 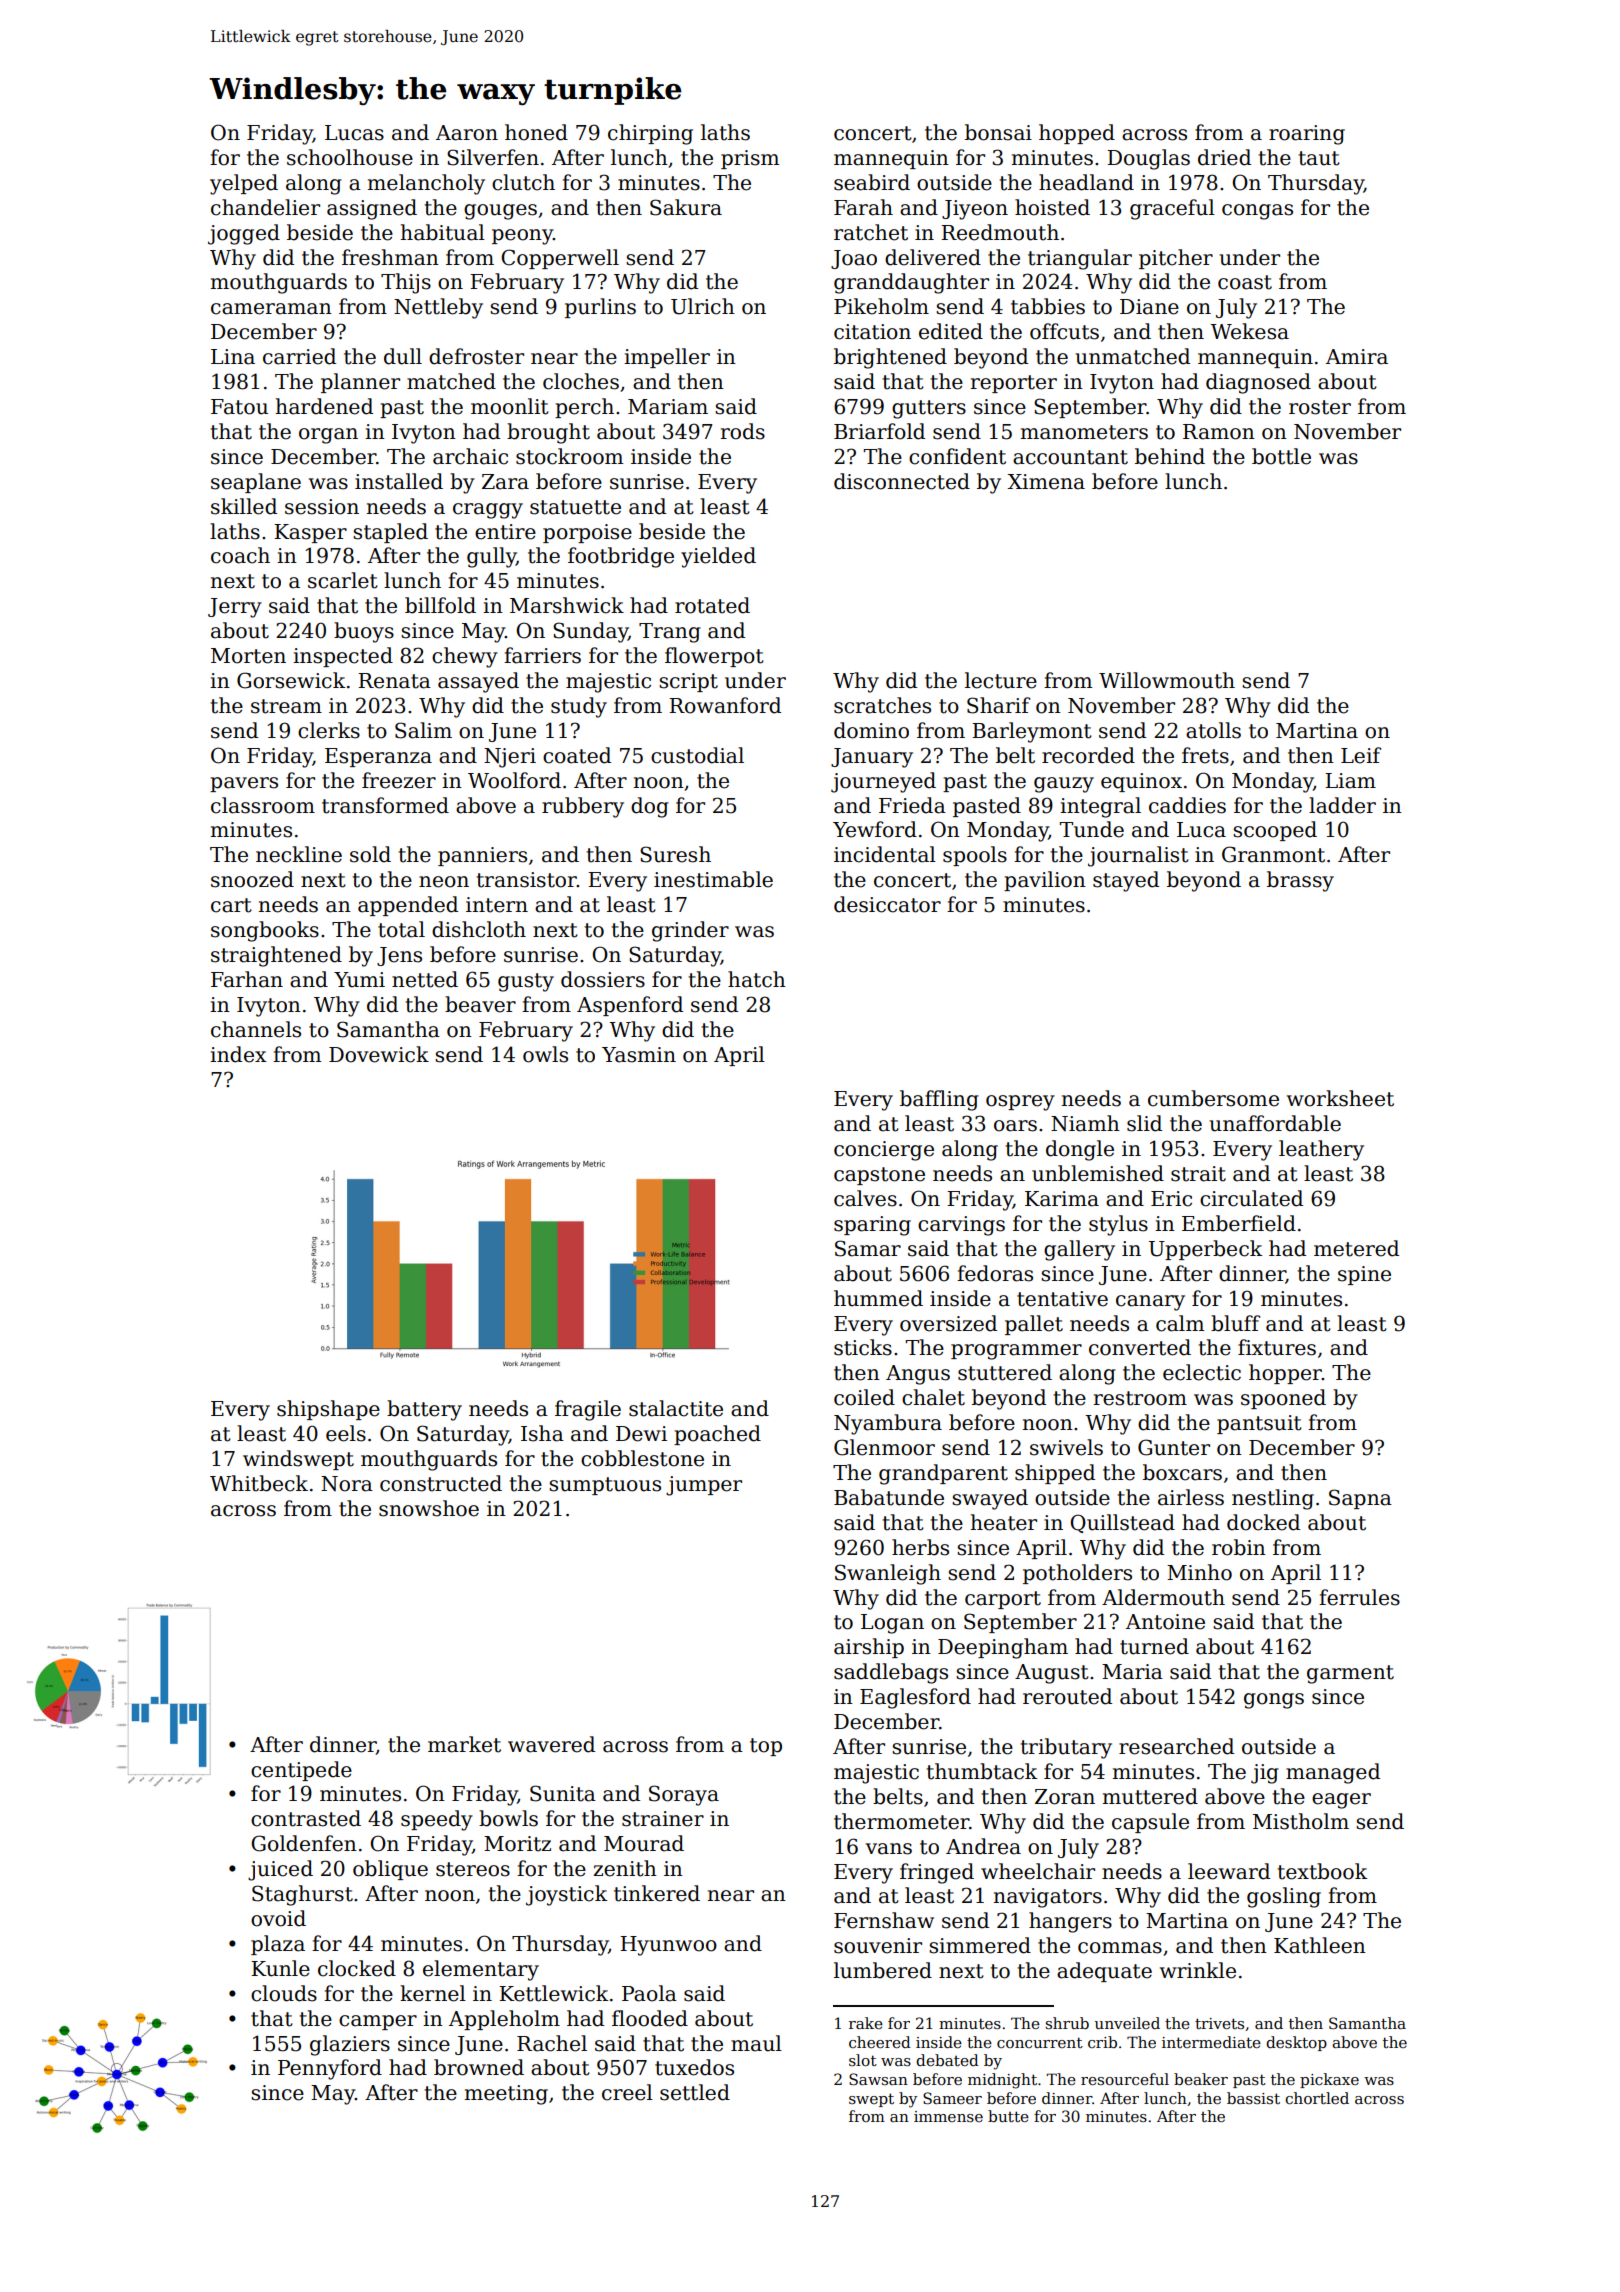 I want to click on desiccator, so click(x=887, y=904).
